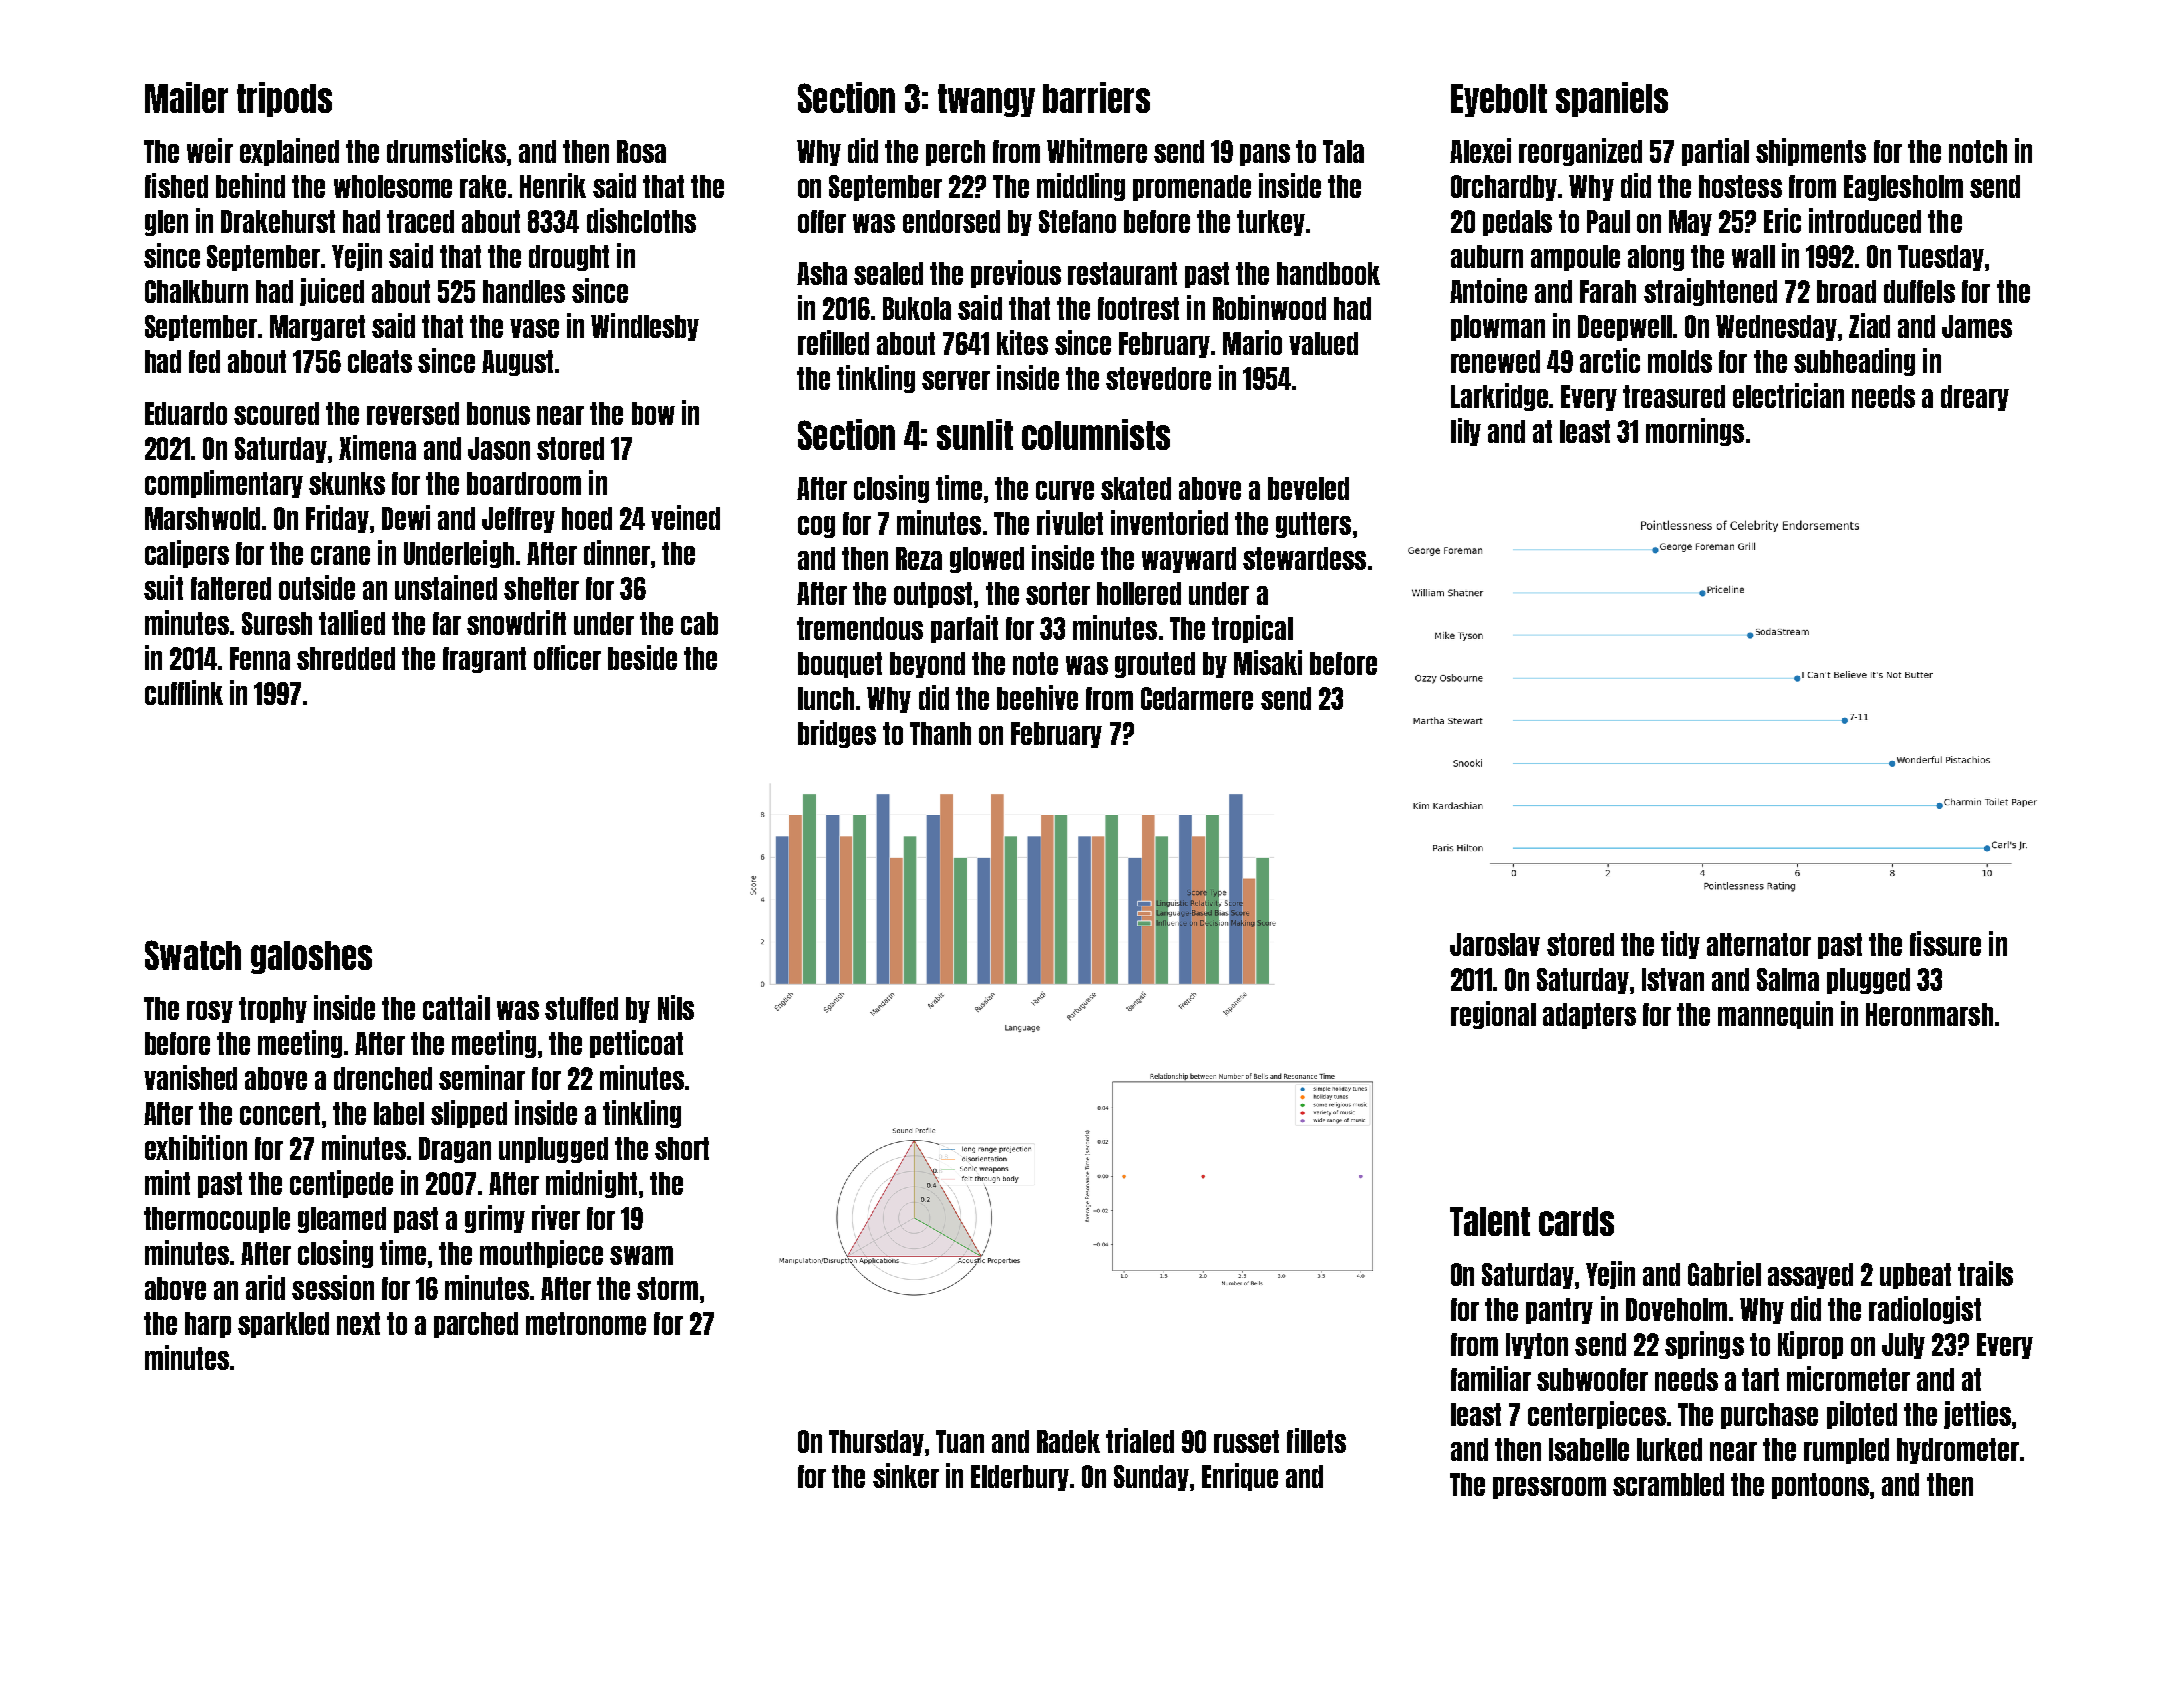 This screenshot has height=1683, width=2178. I want to click on Talent, so click(1490, 1221).
